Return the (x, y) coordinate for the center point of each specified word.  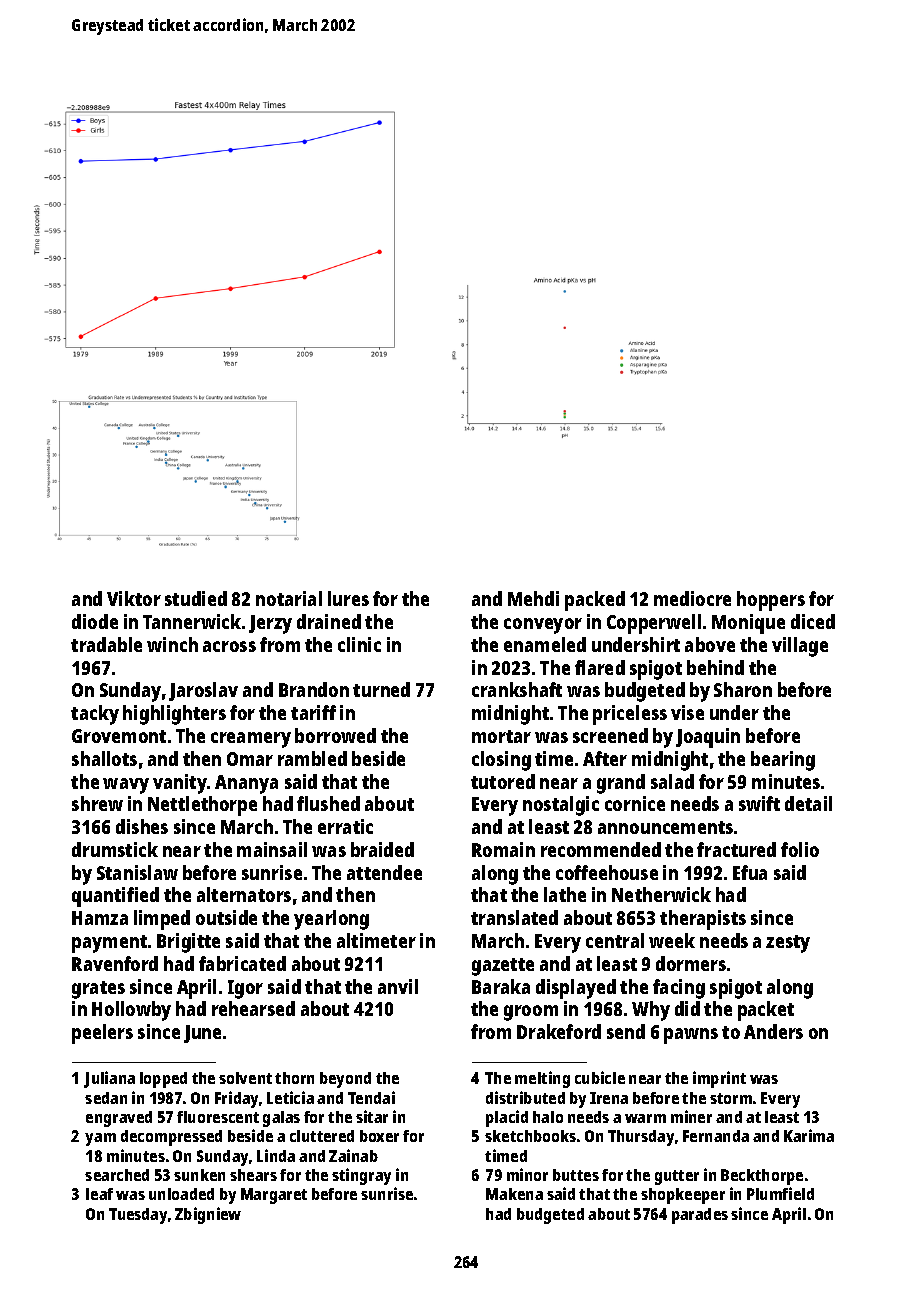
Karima (809, 1135)
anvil (398, 986)
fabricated (242, 963)
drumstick (115, 849)
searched (117, 1175)
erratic (345, 826)
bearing (783, 761)
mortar (501, 736)
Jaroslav (203, 691)
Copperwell (654, 624)
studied (196, 598)
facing (679, 989)
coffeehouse (607, 872)
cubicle (600, 1077)
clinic (359, 644)
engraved (119, 1119)
